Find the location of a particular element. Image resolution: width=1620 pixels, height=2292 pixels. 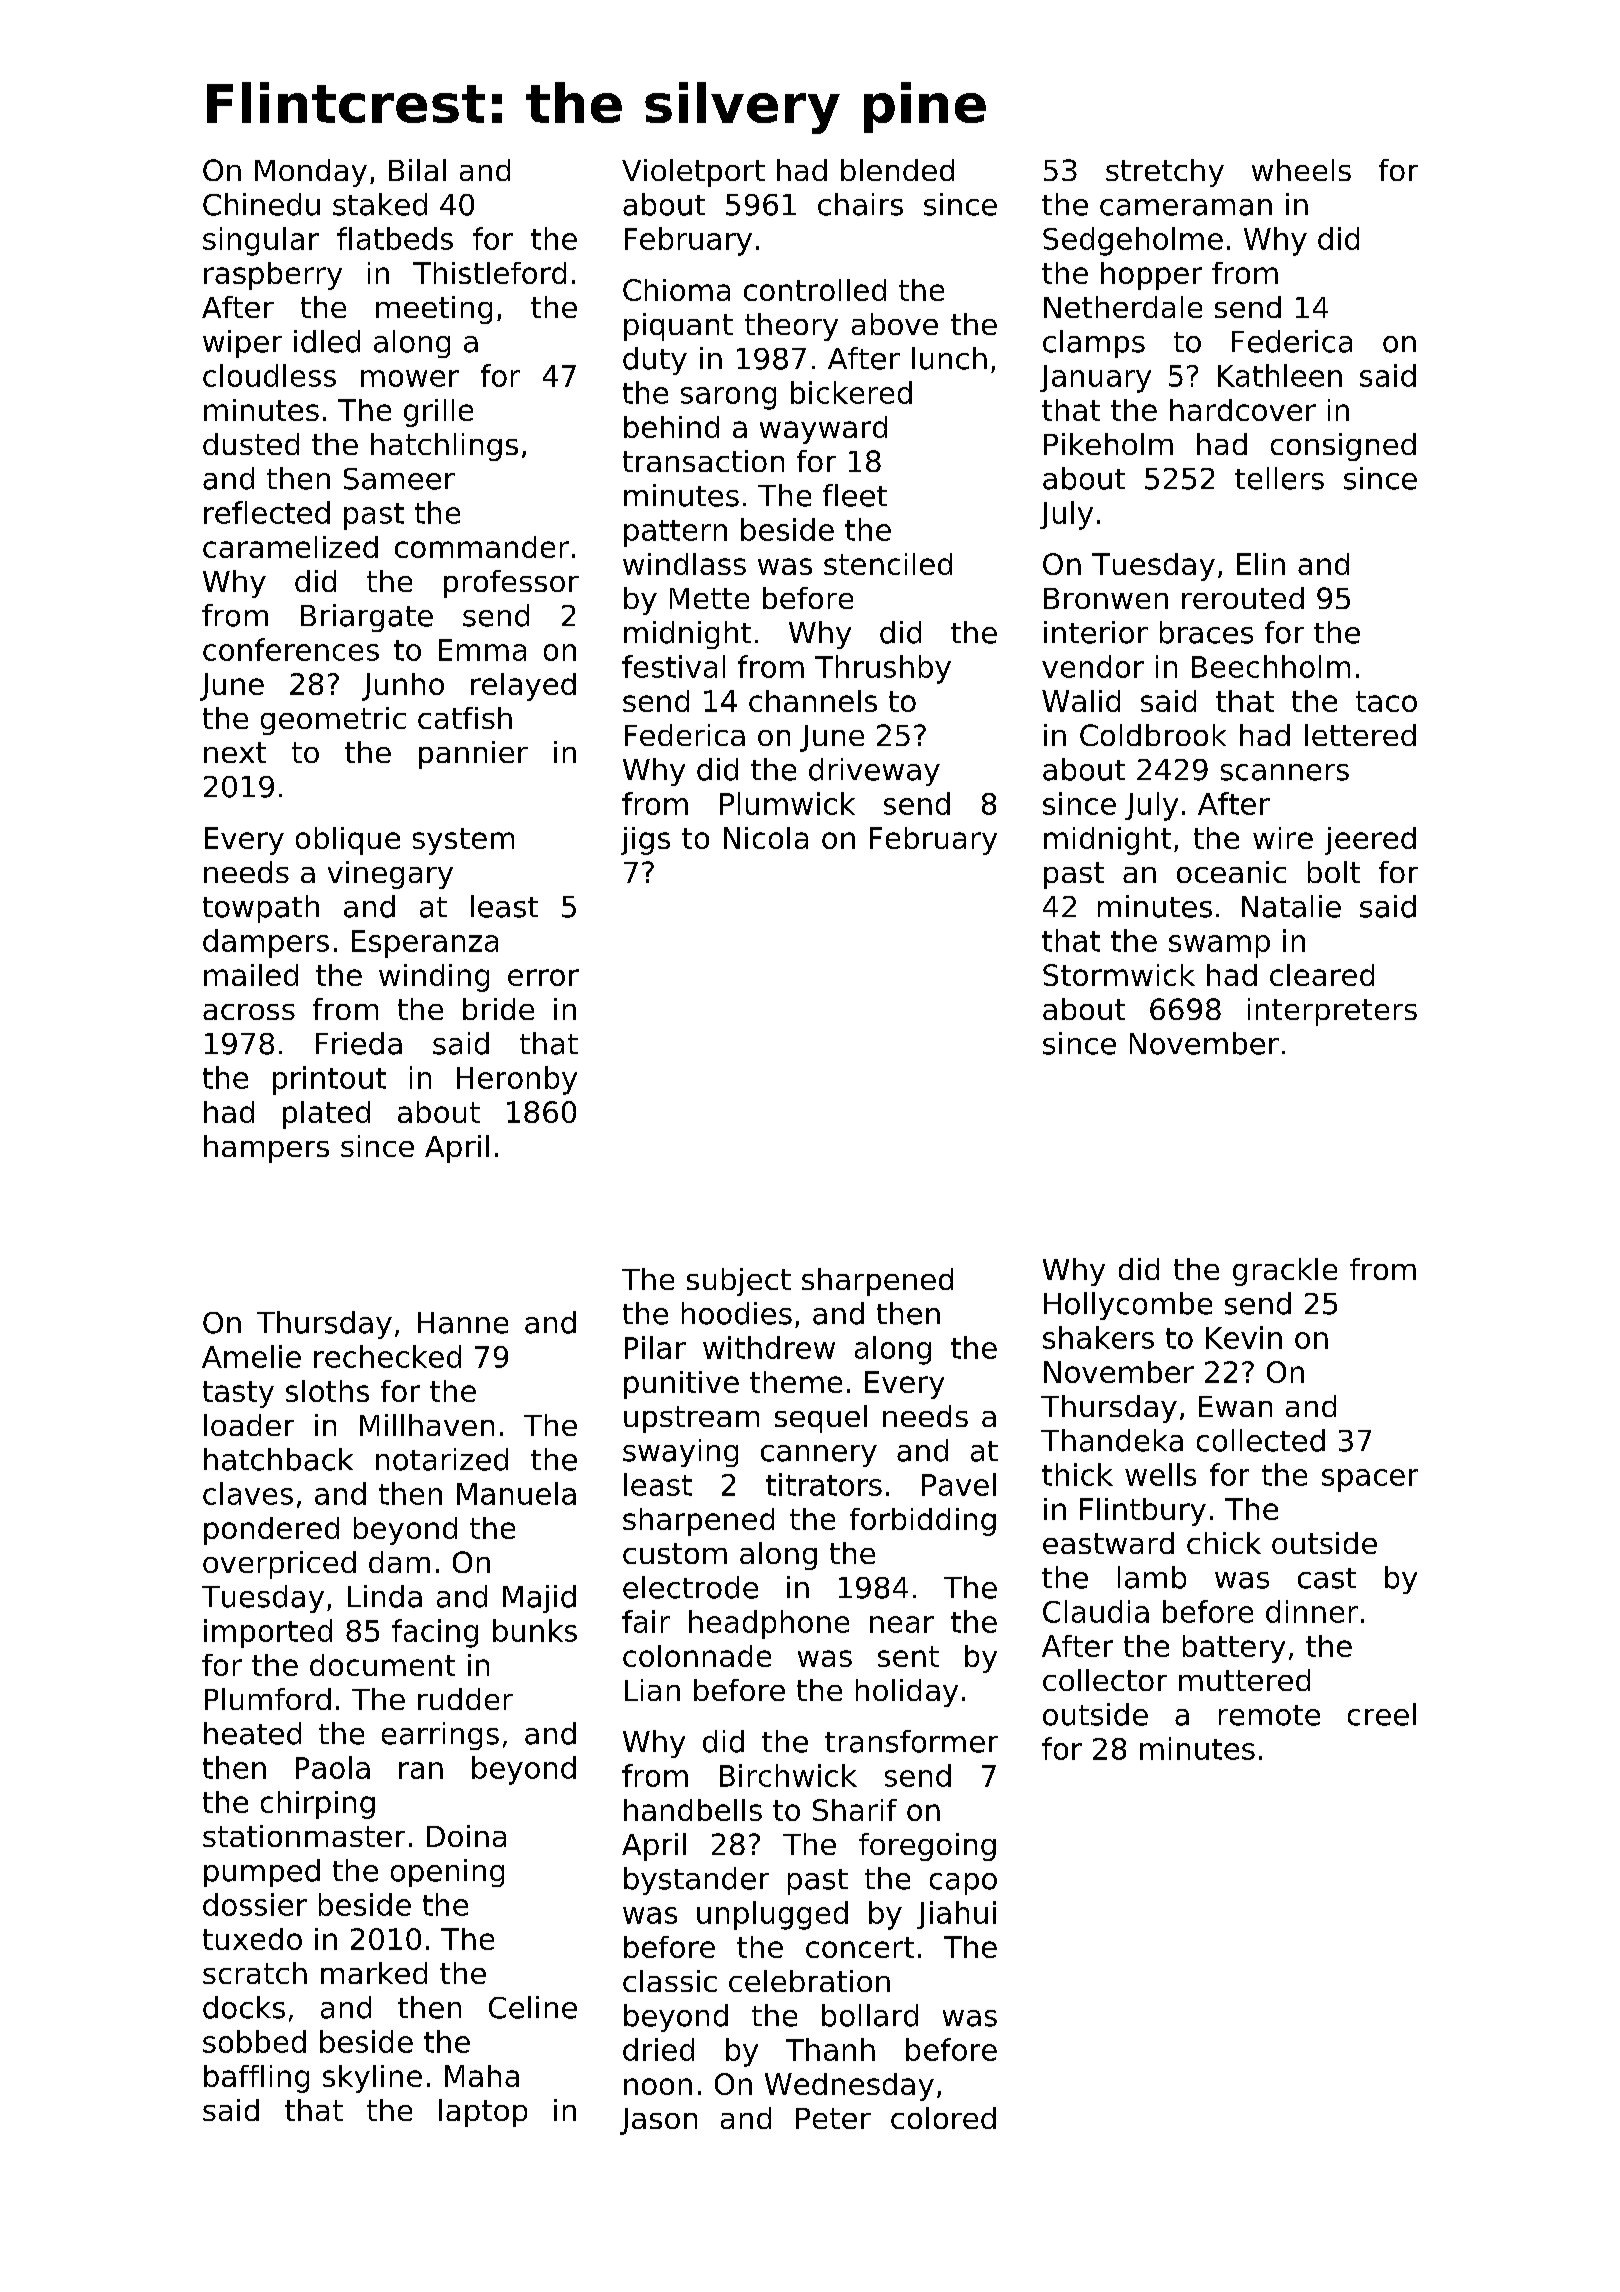

mower is located at coordinates (410, 378).
